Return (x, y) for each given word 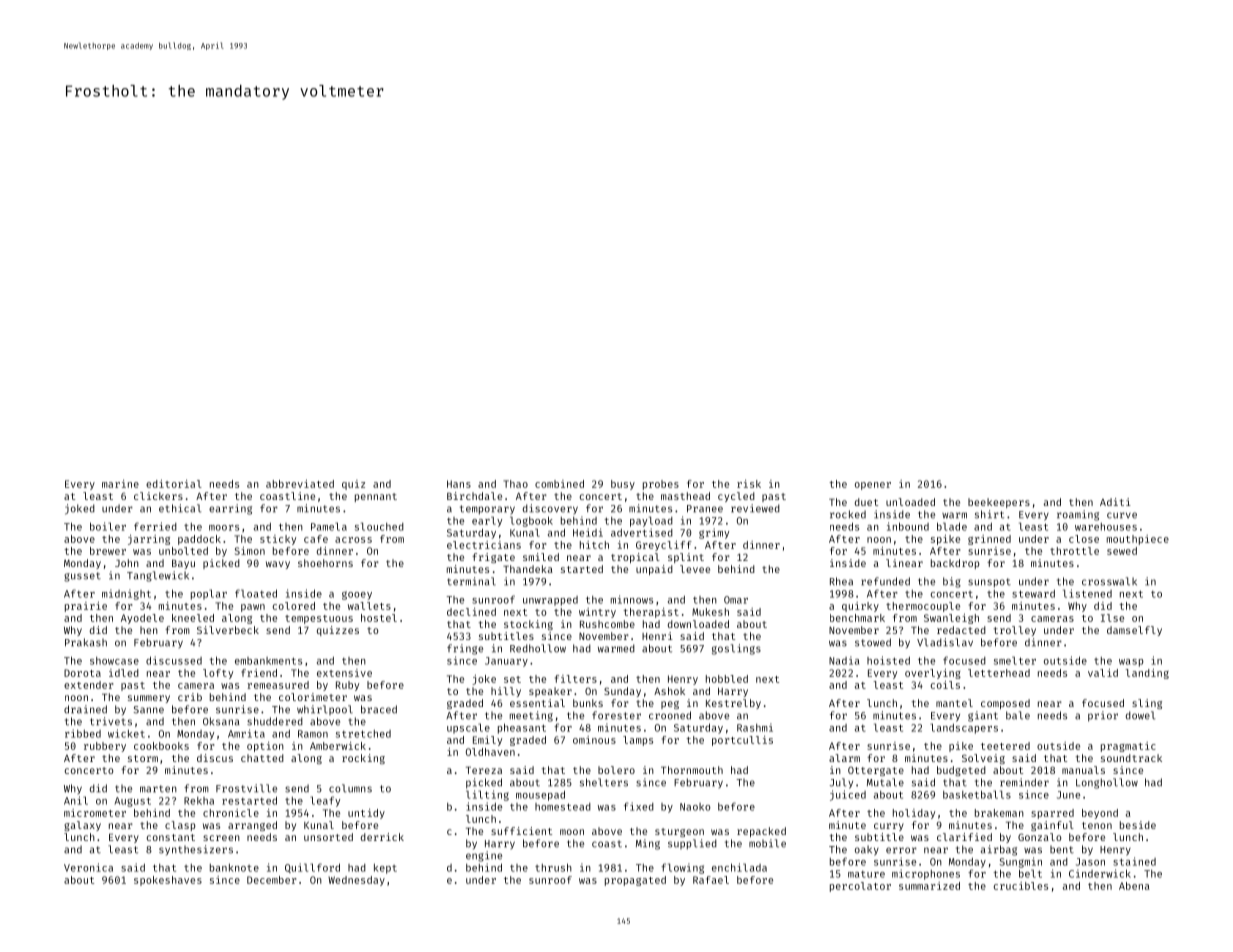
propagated (635, 881)
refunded (885, 581)
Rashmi (755, 727)
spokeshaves (168, 881)
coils (945, 685)
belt (1030, 873)
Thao (515, 484)
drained (85, 709)
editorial (174, 484)
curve (1122, 515)
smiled (541, 557)
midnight (126, 594)
